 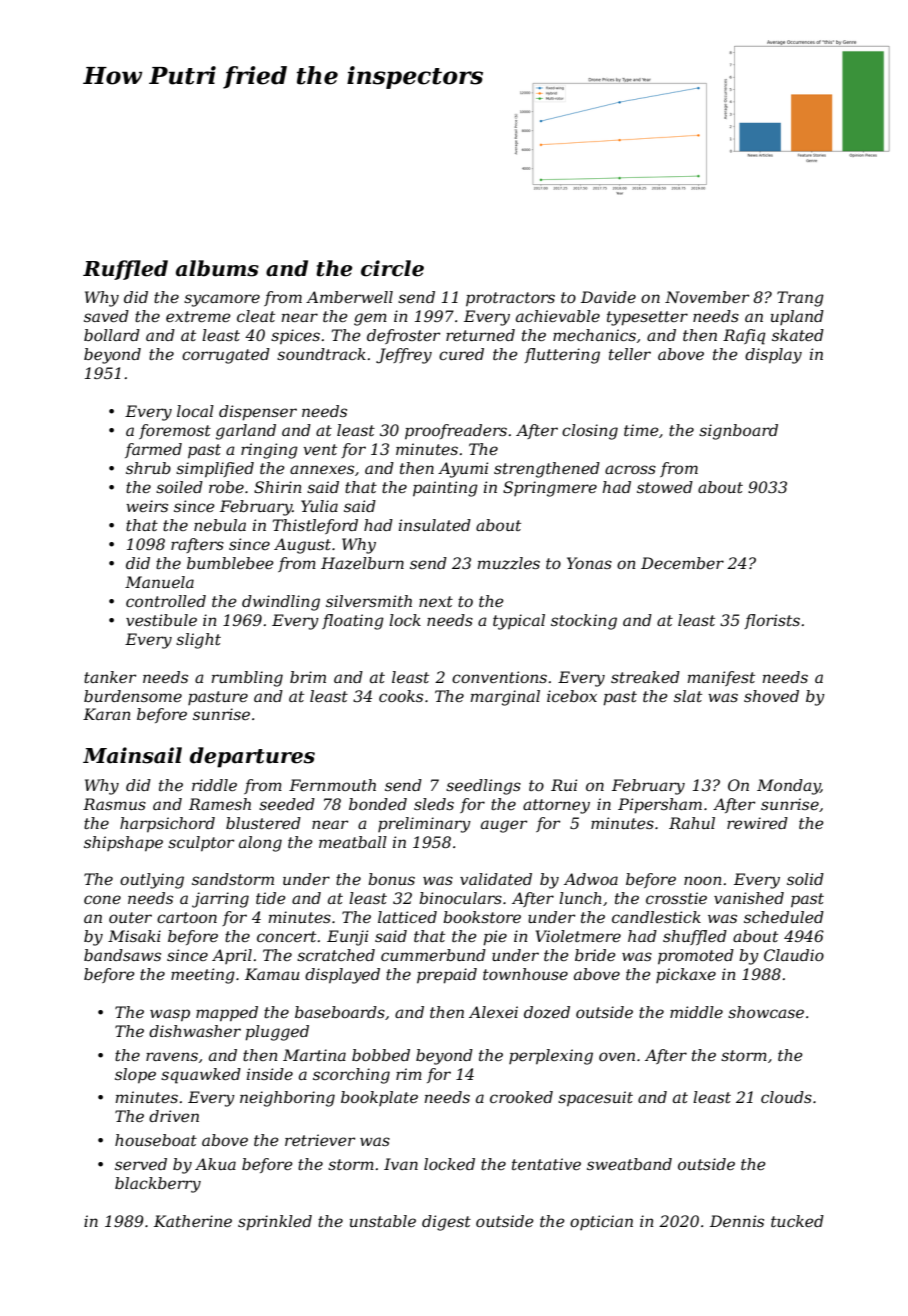 What do you see at coordinates (665, 487) in the screenshot?
I see `stowed` at bounding box center [665, 487].
